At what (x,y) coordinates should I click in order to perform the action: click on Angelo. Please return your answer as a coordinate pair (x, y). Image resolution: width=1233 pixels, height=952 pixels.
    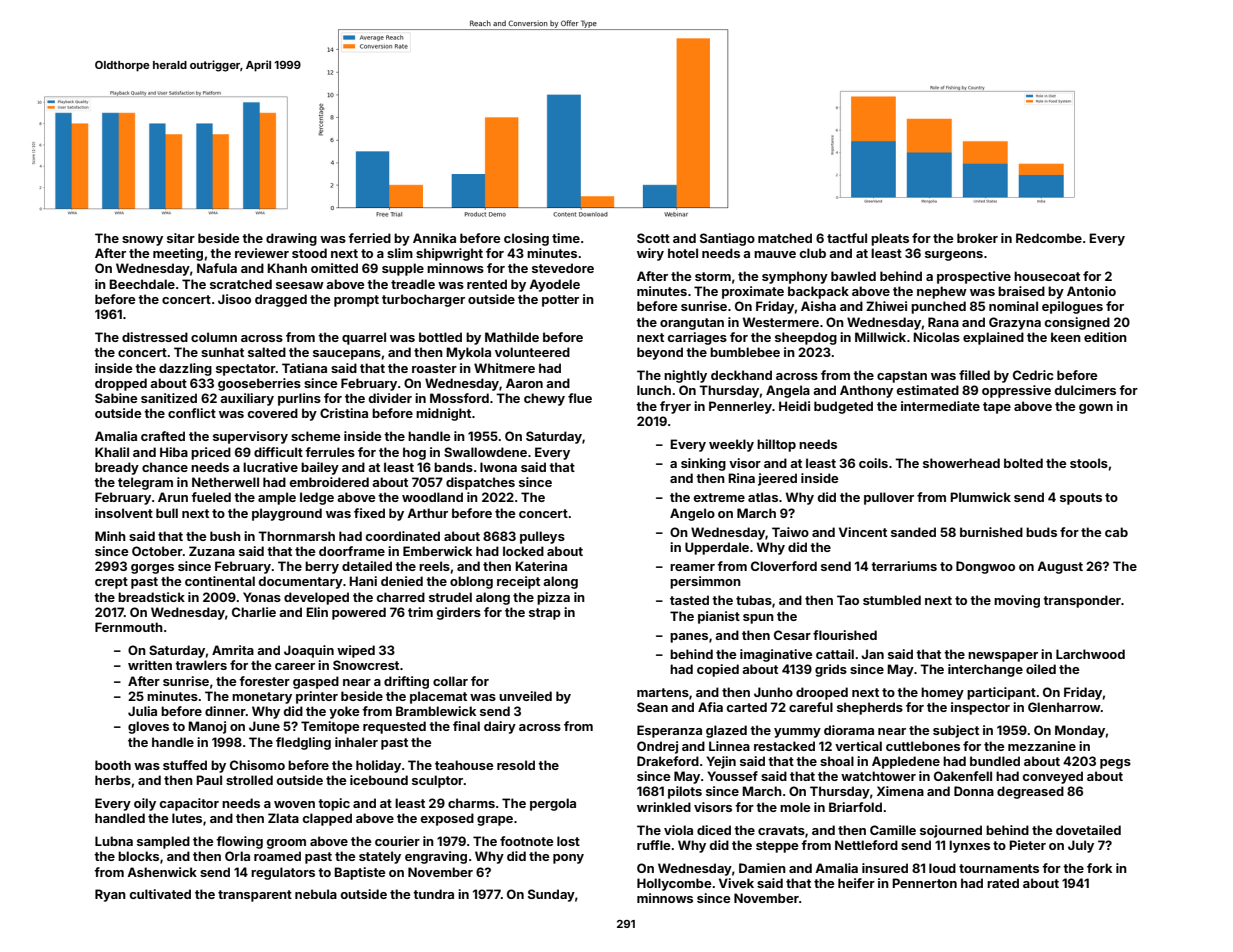
    Looking at the image, I should click on (692, 514).
